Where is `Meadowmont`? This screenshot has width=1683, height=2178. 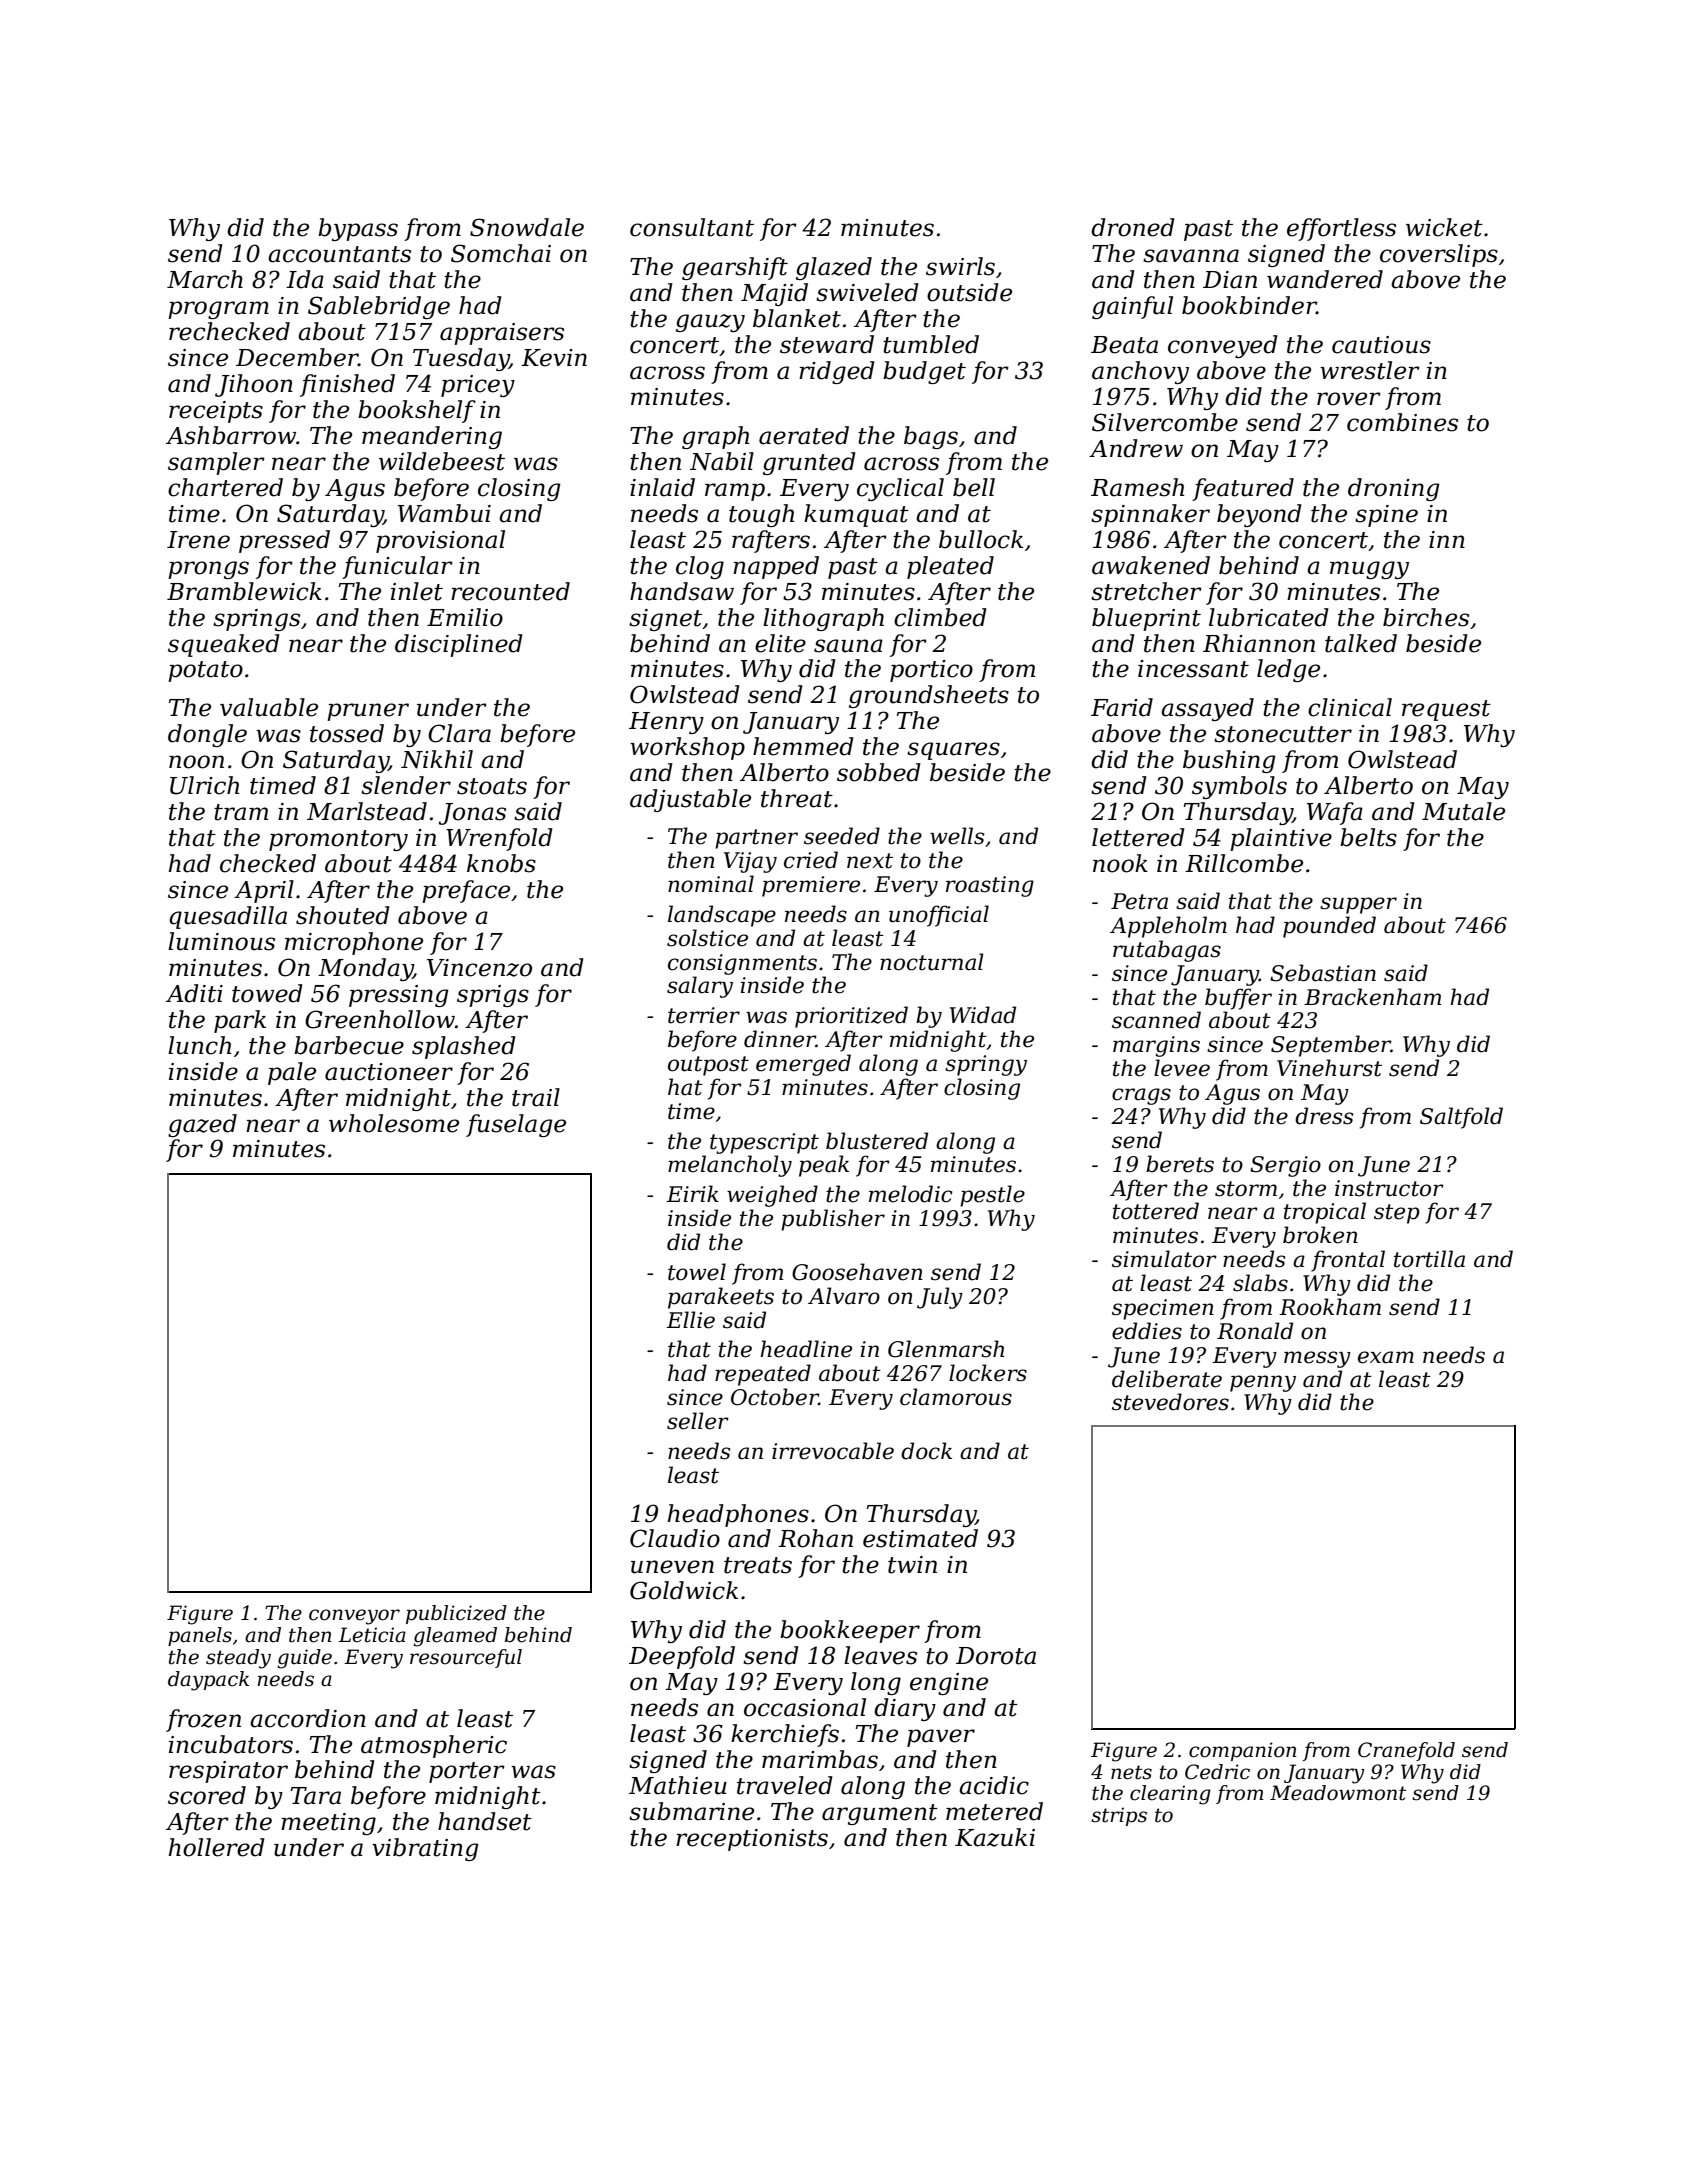
Meadowmont is located at coordinates (1338, 1793).
